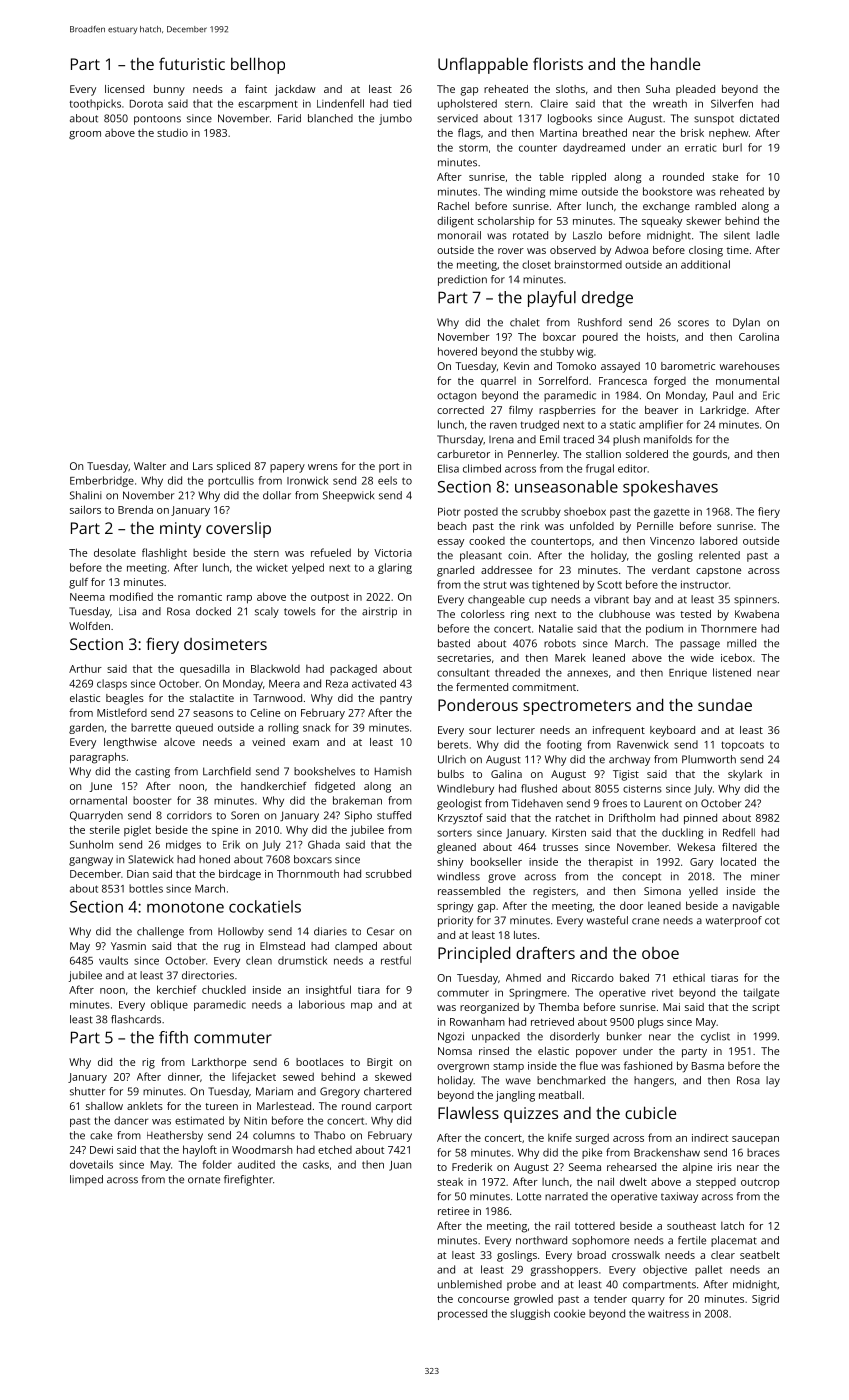  What do you see at coordinates (675, 63) in the screenshot?
I see `handle` at bounding box center [675, 63].
